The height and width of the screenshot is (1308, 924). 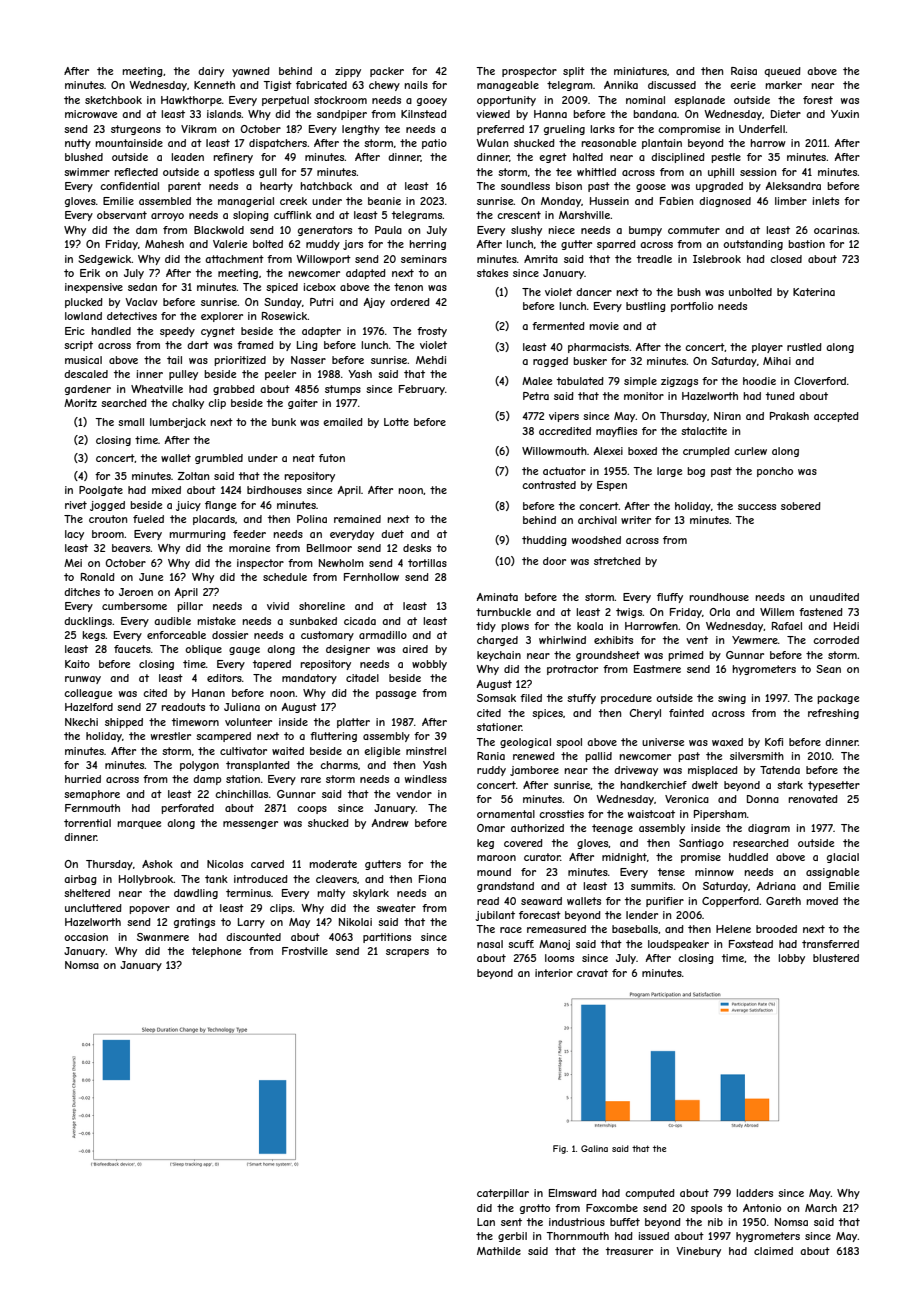 I want to click on remained, so click(x=357, y=519).
